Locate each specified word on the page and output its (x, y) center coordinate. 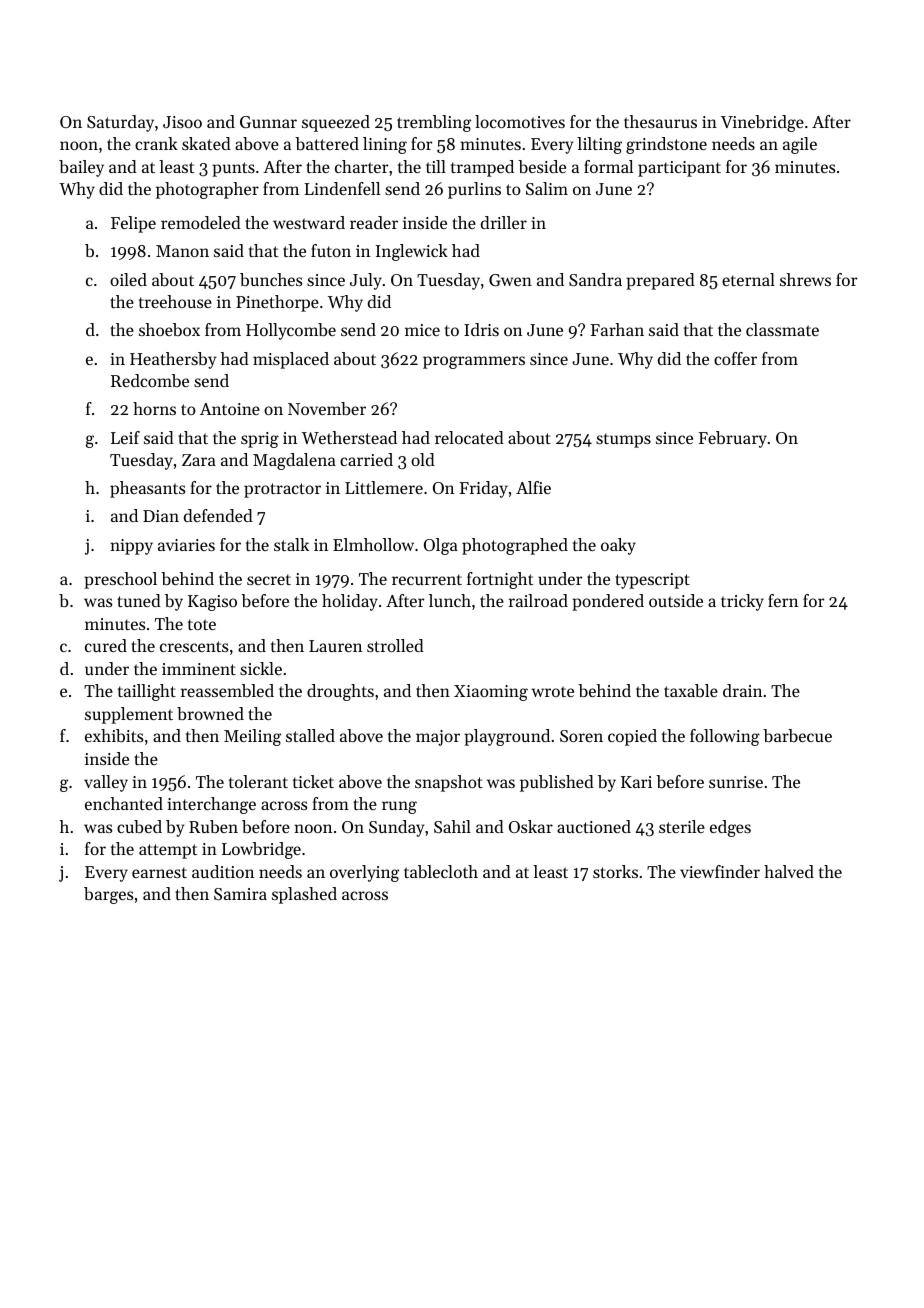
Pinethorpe (277, 303)
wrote (553, 691)
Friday (483, 489)
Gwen (510, 280)
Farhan (617, 329)
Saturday (120, 123)
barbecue (797, 735)
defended (218, 515)
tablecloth (441, 871)
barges (108, 895)
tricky (742, 602)
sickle (261, 668)
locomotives (520, 121)
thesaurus (660, 121)
